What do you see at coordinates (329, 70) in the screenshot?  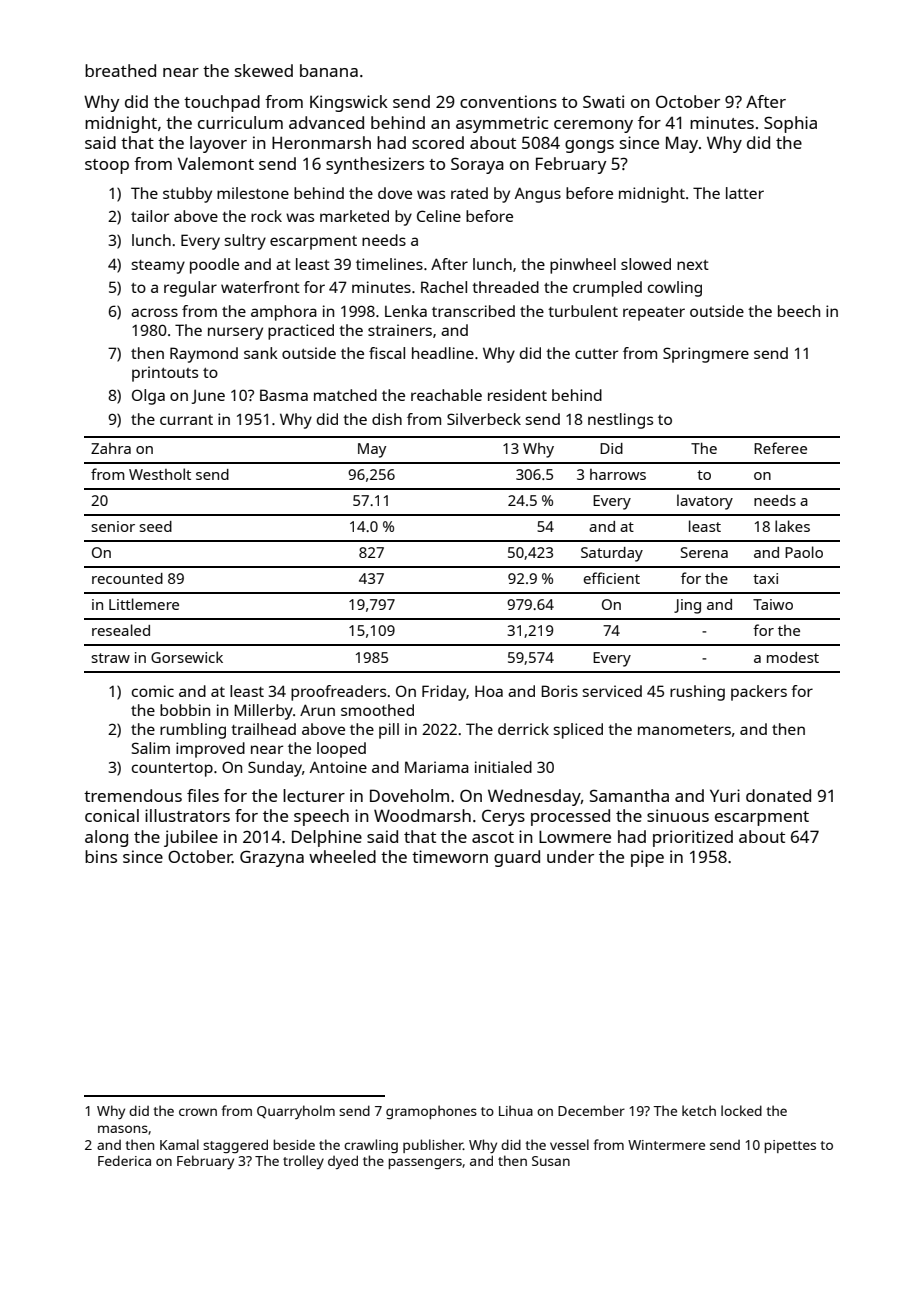 I see `banana` at bounding box center [329, 70].
